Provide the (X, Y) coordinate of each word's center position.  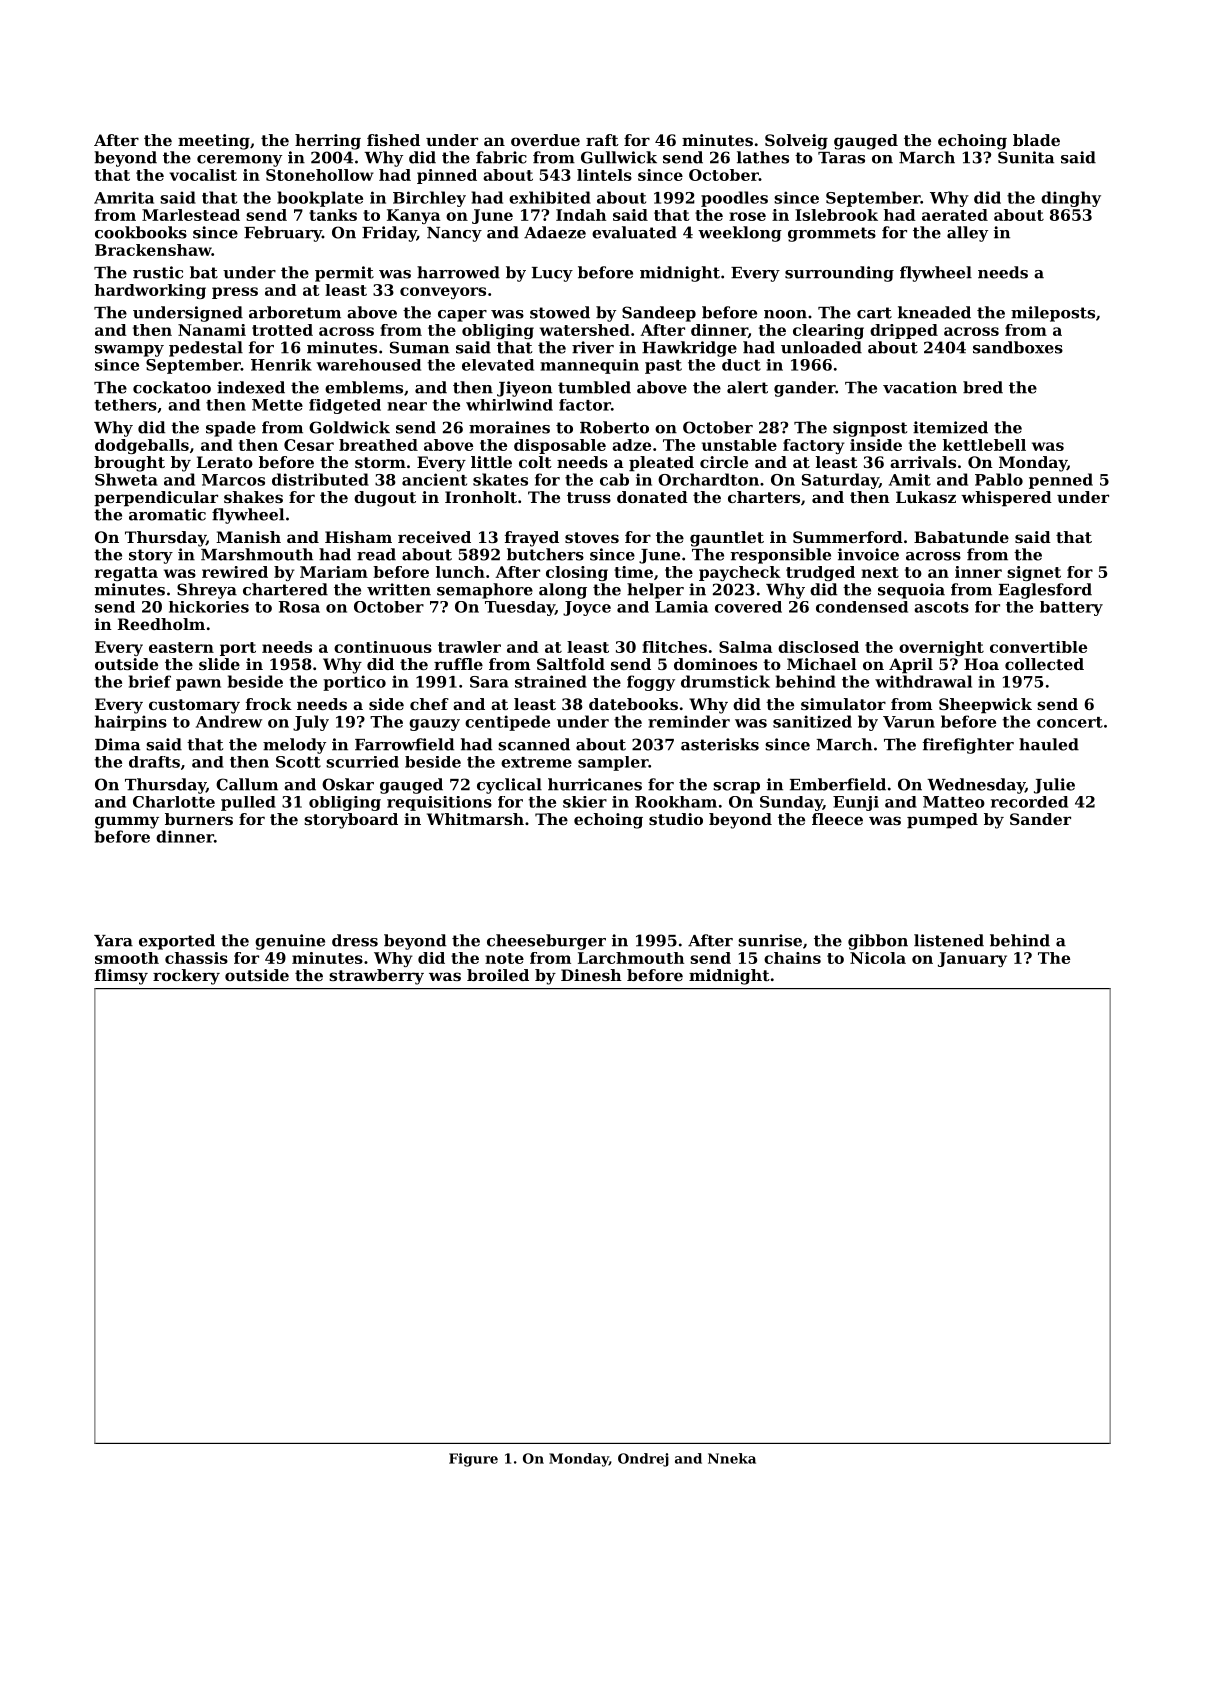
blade (1036, 140)
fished (393, 140)
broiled (498, 975)
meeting (214, 142)
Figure (473, 1460)
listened (949, 940)
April (911, 666)
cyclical (509, 786)
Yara (113, 941)
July (311, 723)
